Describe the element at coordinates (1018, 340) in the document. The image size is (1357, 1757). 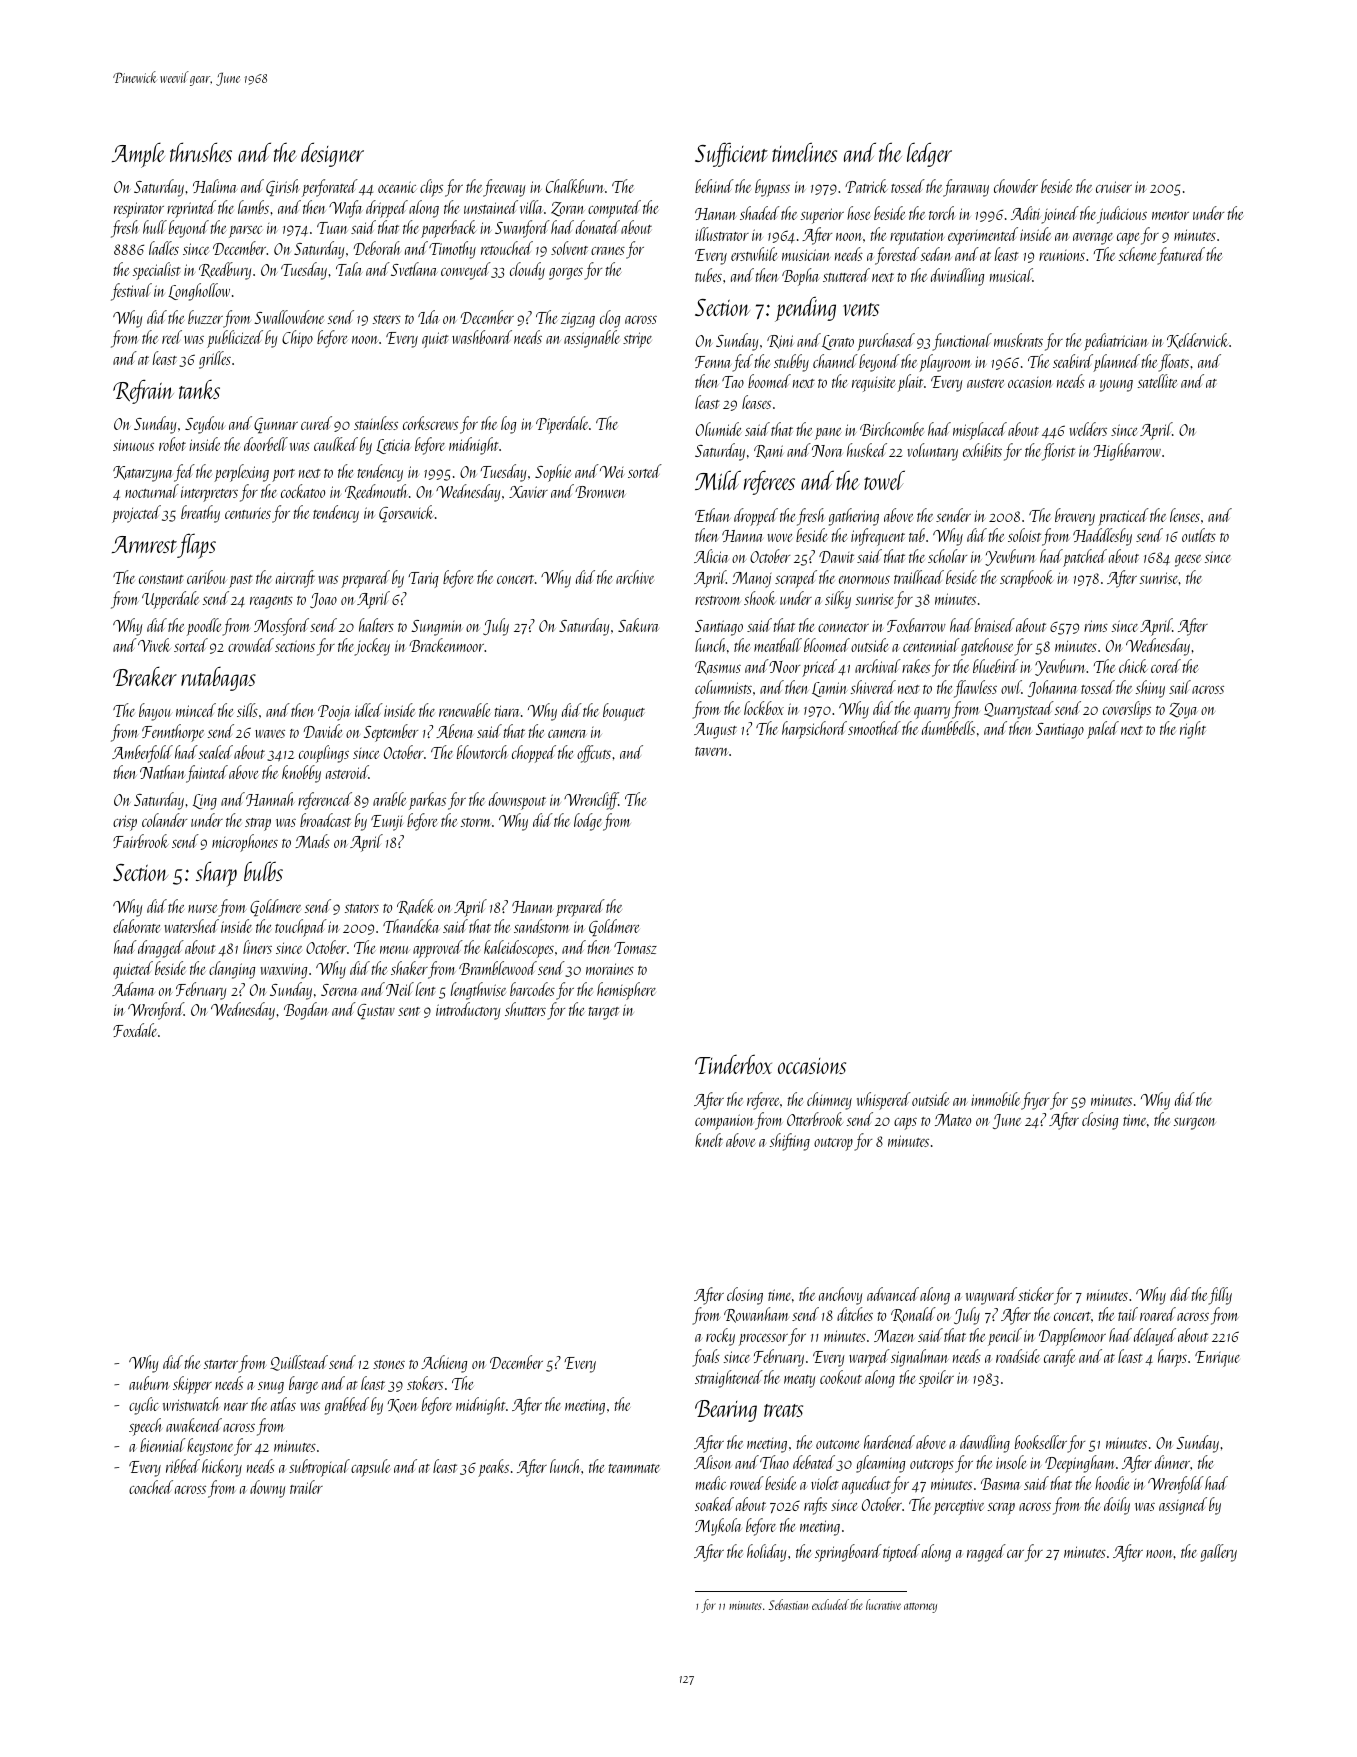
I see `muskrats` at that location.
